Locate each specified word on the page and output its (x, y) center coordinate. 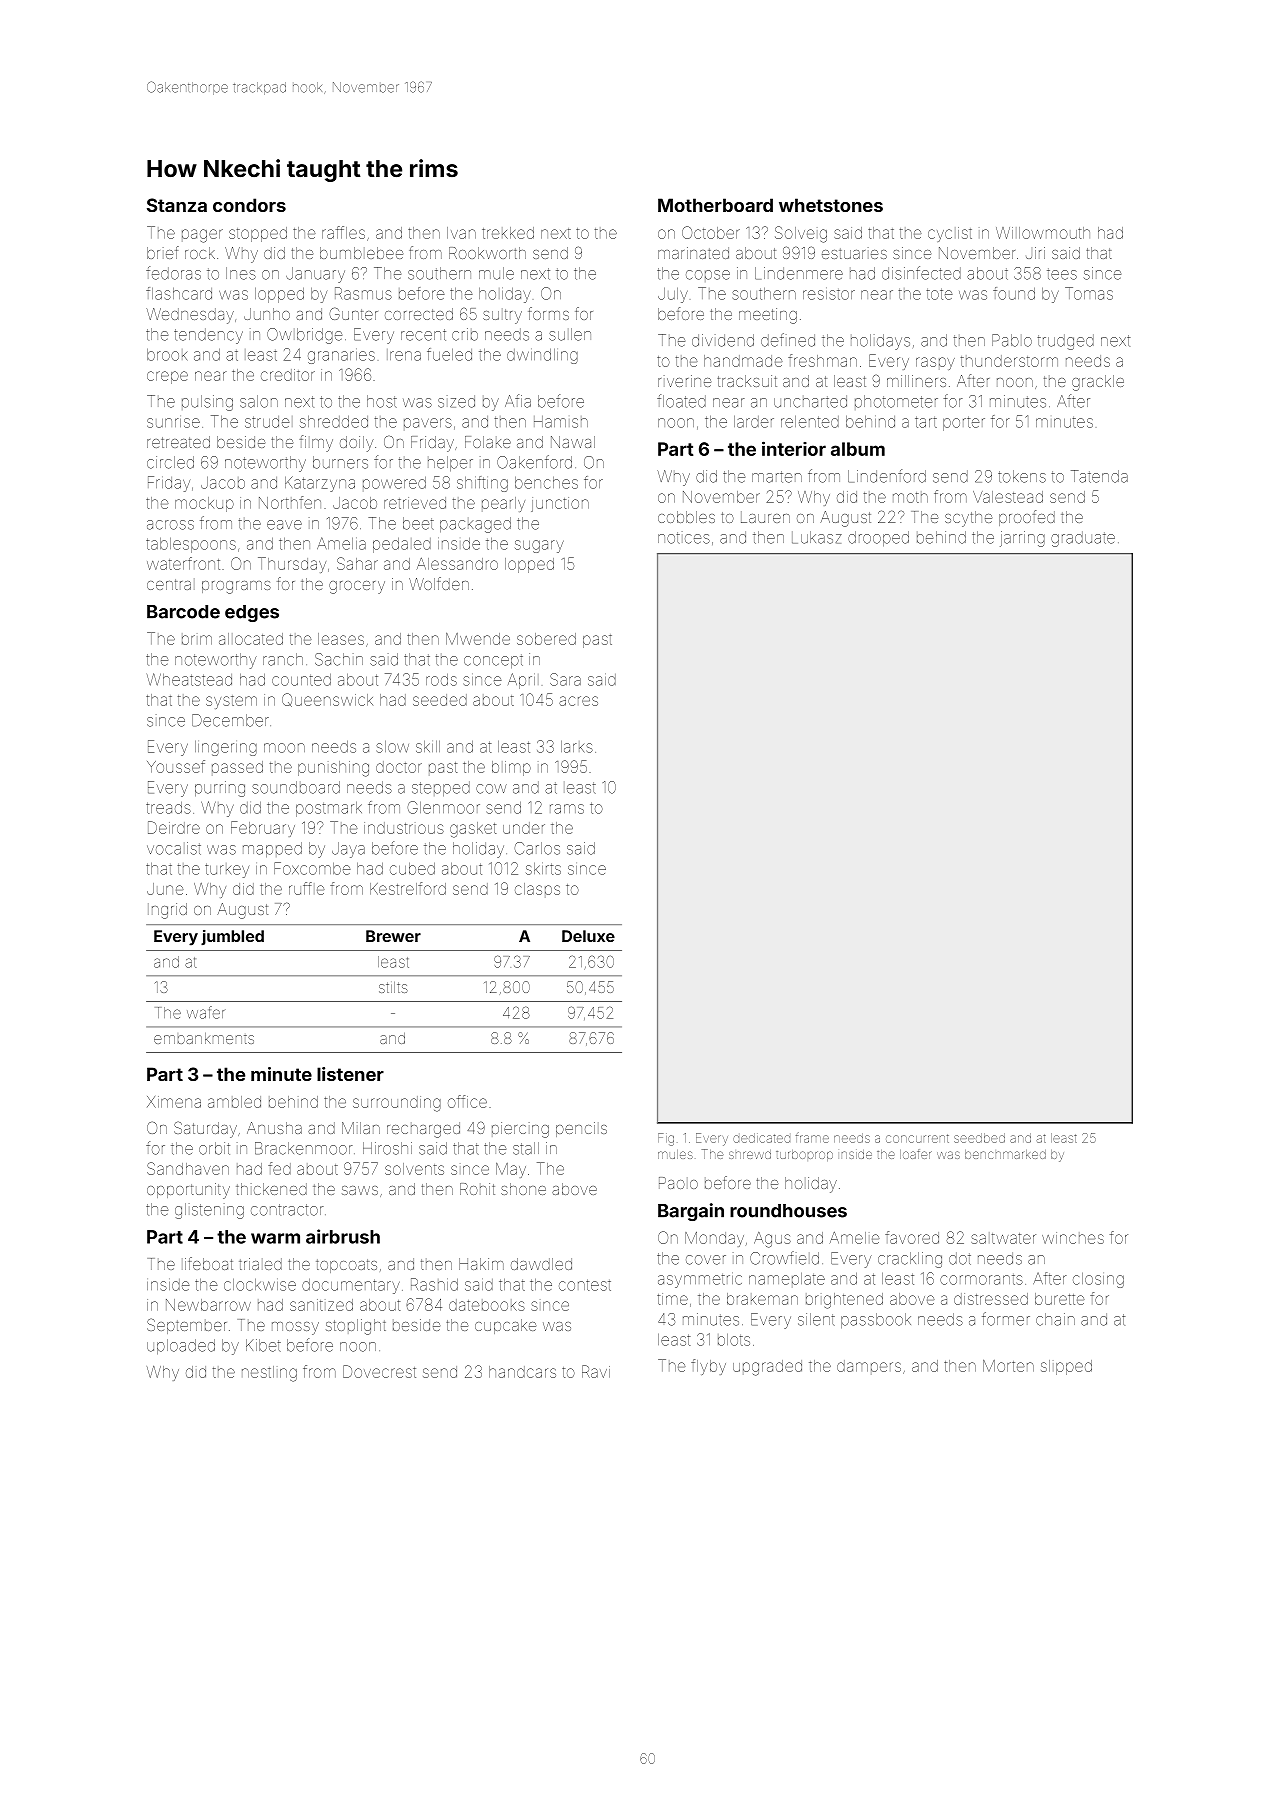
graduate (1083, 539)
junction (560, 504)
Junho (267, 314)
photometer (896, 401)
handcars (522, 1372)
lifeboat (209, 1263)
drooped (878, 538)
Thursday (292, 565)
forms (548, 313)
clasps (537, 889)
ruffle (307, 888)
